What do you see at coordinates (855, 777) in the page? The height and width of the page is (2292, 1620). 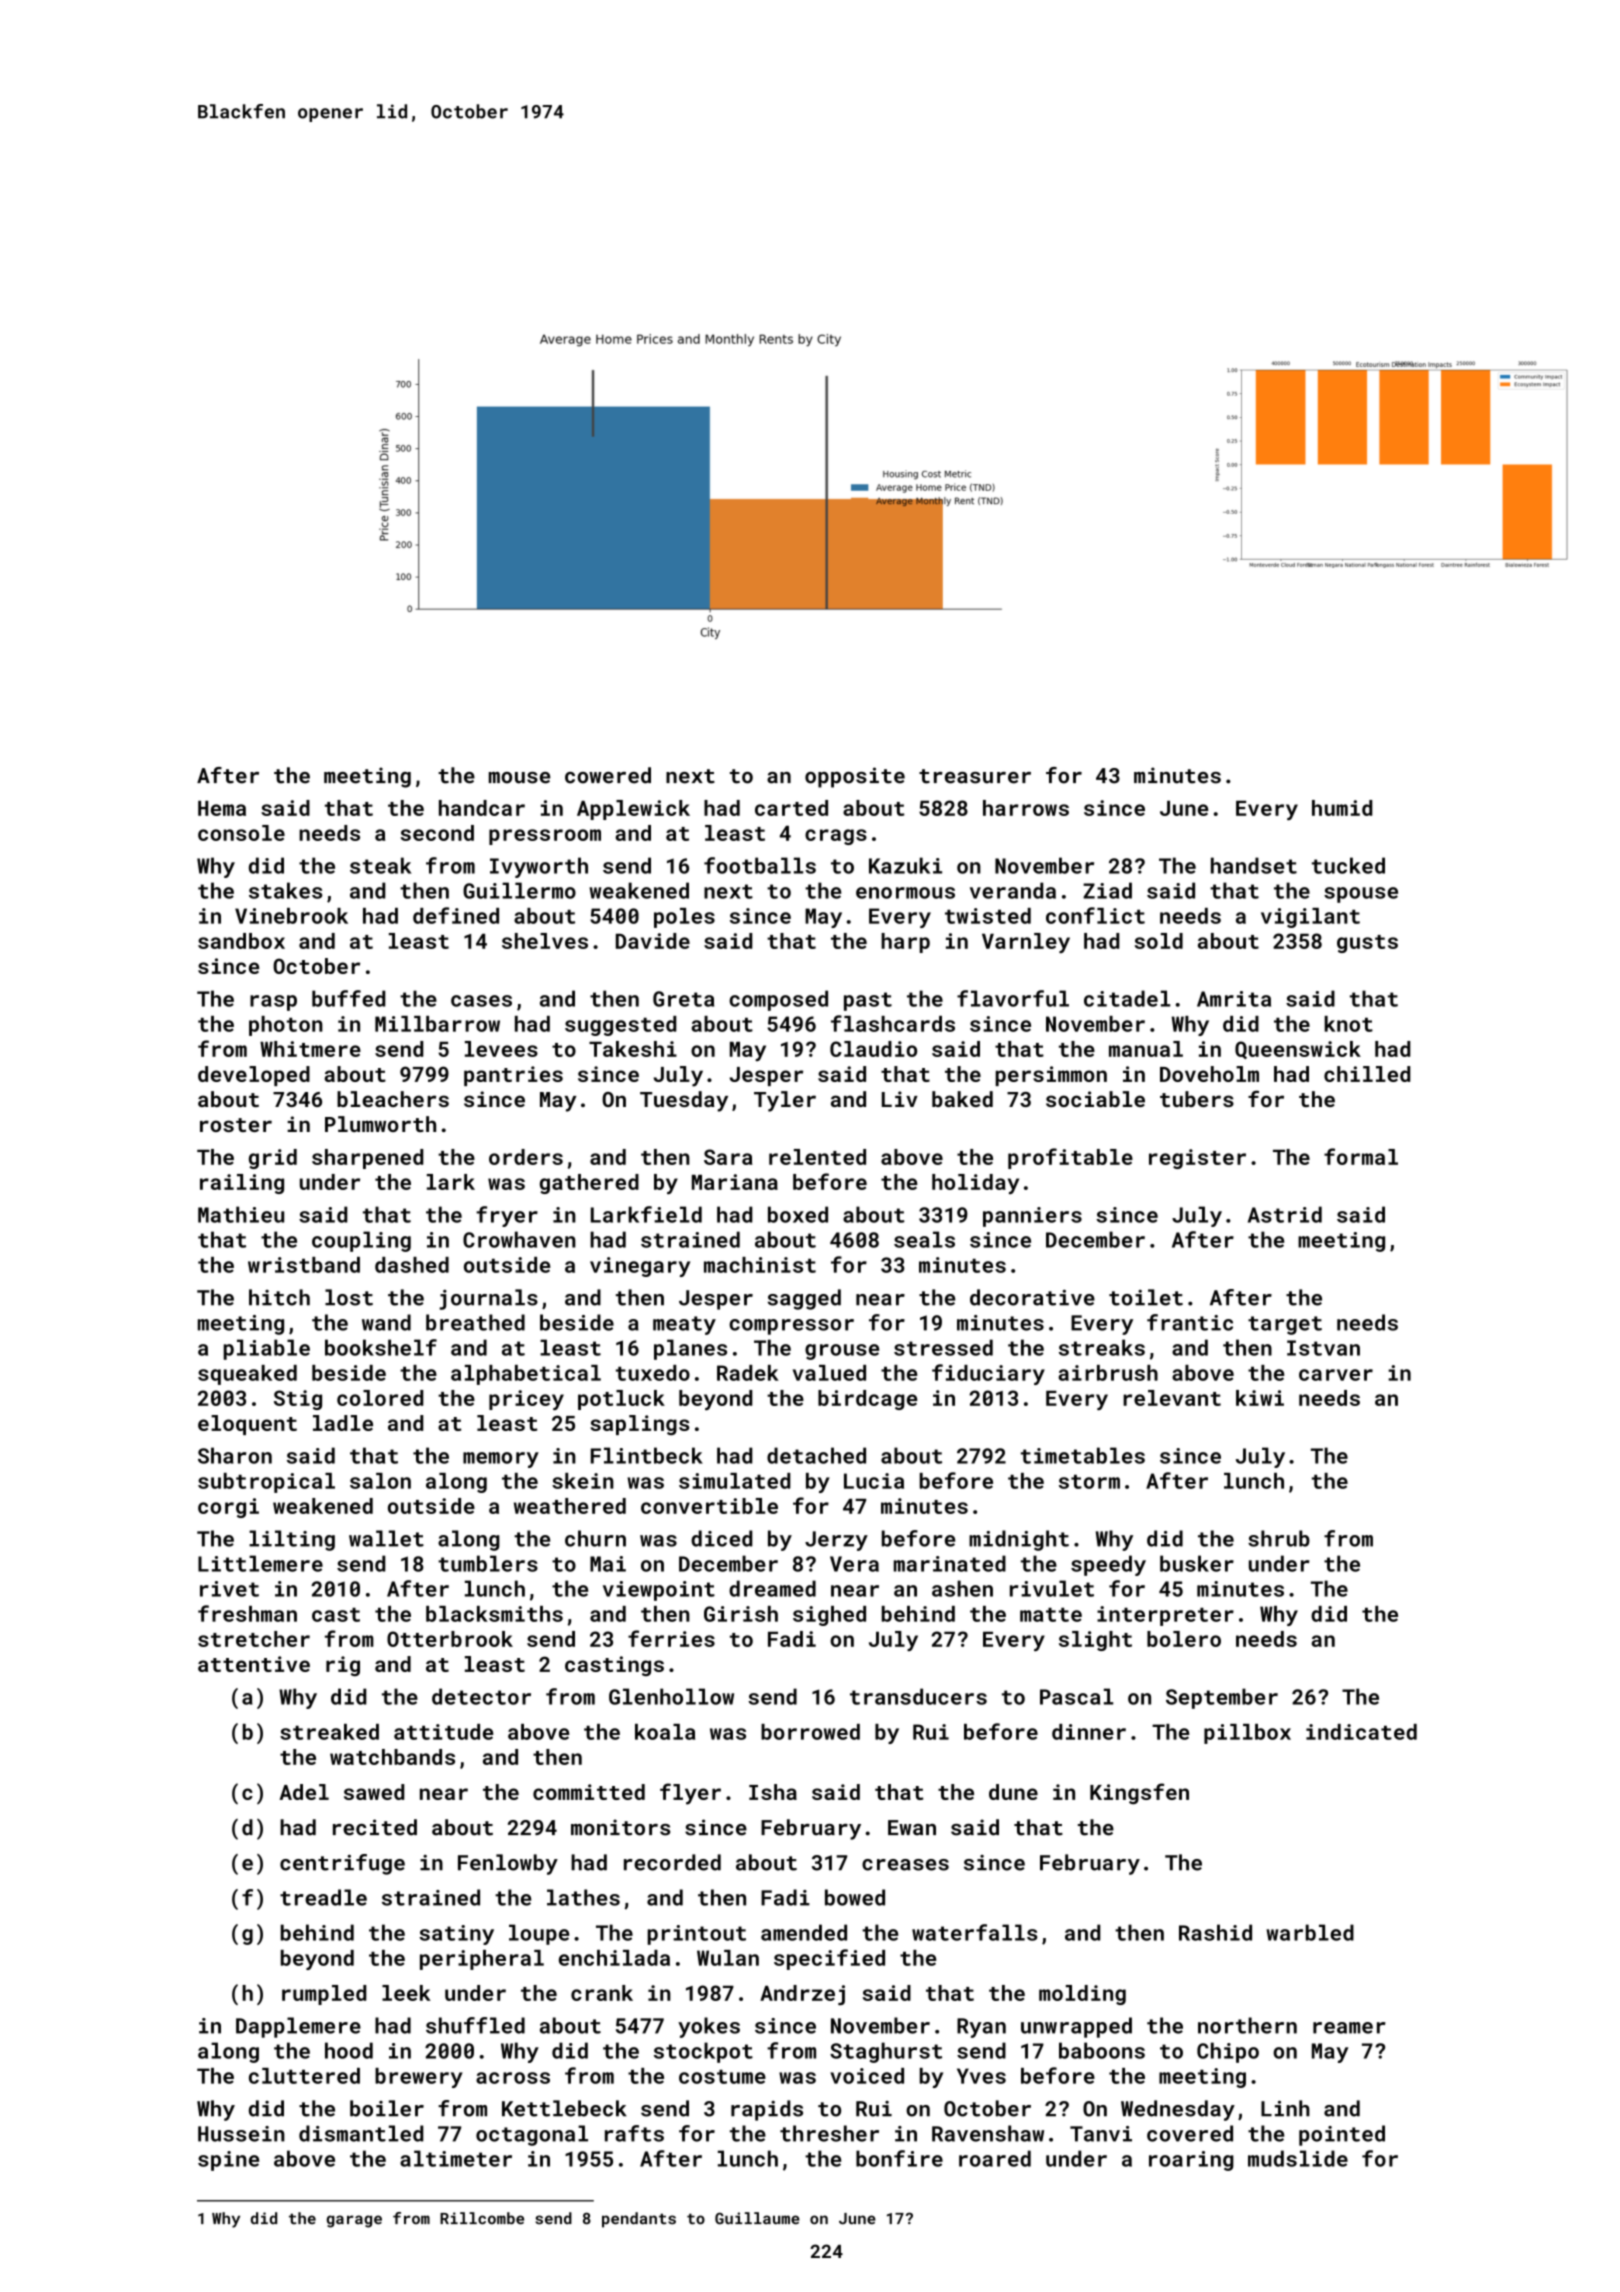 I see `opposite` at bounding box center [855, 777].
